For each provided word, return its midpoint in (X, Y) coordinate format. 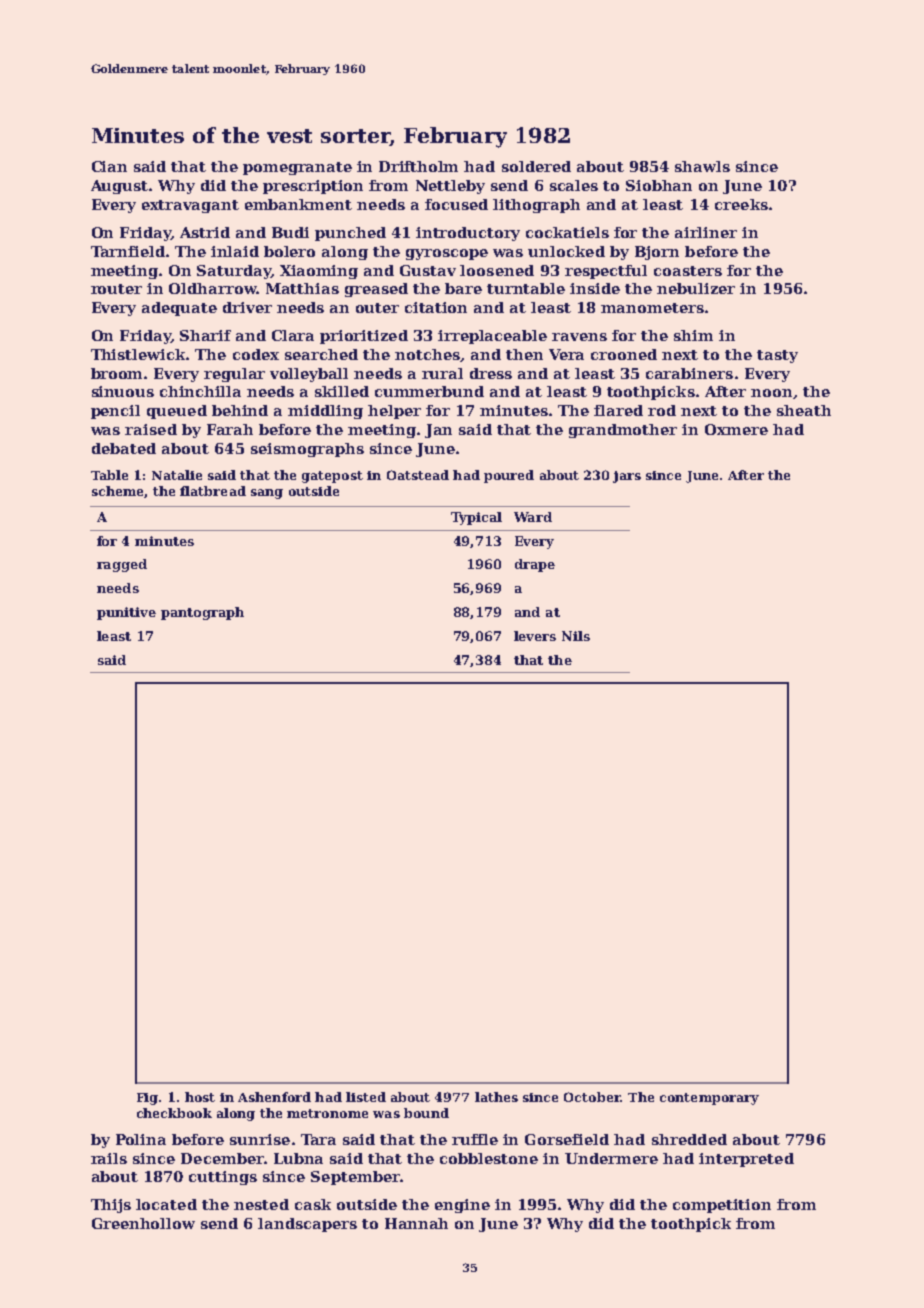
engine (462, 1206)
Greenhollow (143, 1223)
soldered (536, 166)
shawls (702, 166)
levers (535, 636)
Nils (576, 636)
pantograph (202, 613)
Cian (109, 166)
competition (722, 1206)
